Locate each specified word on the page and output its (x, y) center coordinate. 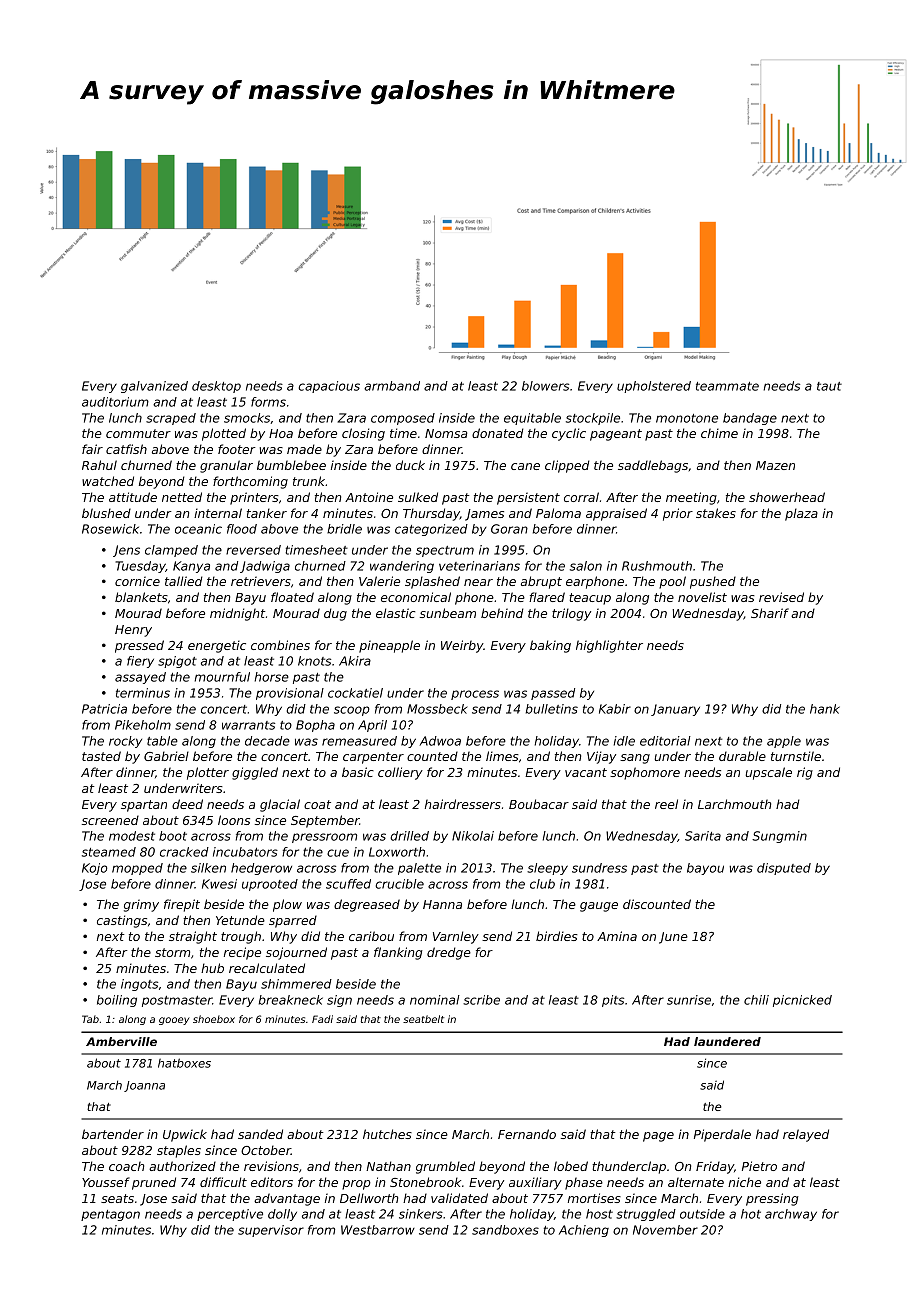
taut (829, 386)
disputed (784, 869)
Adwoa (440, 741)
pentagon (110, 1215)
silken (208, 868)
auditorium (115, 402)
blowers (545, 386)
